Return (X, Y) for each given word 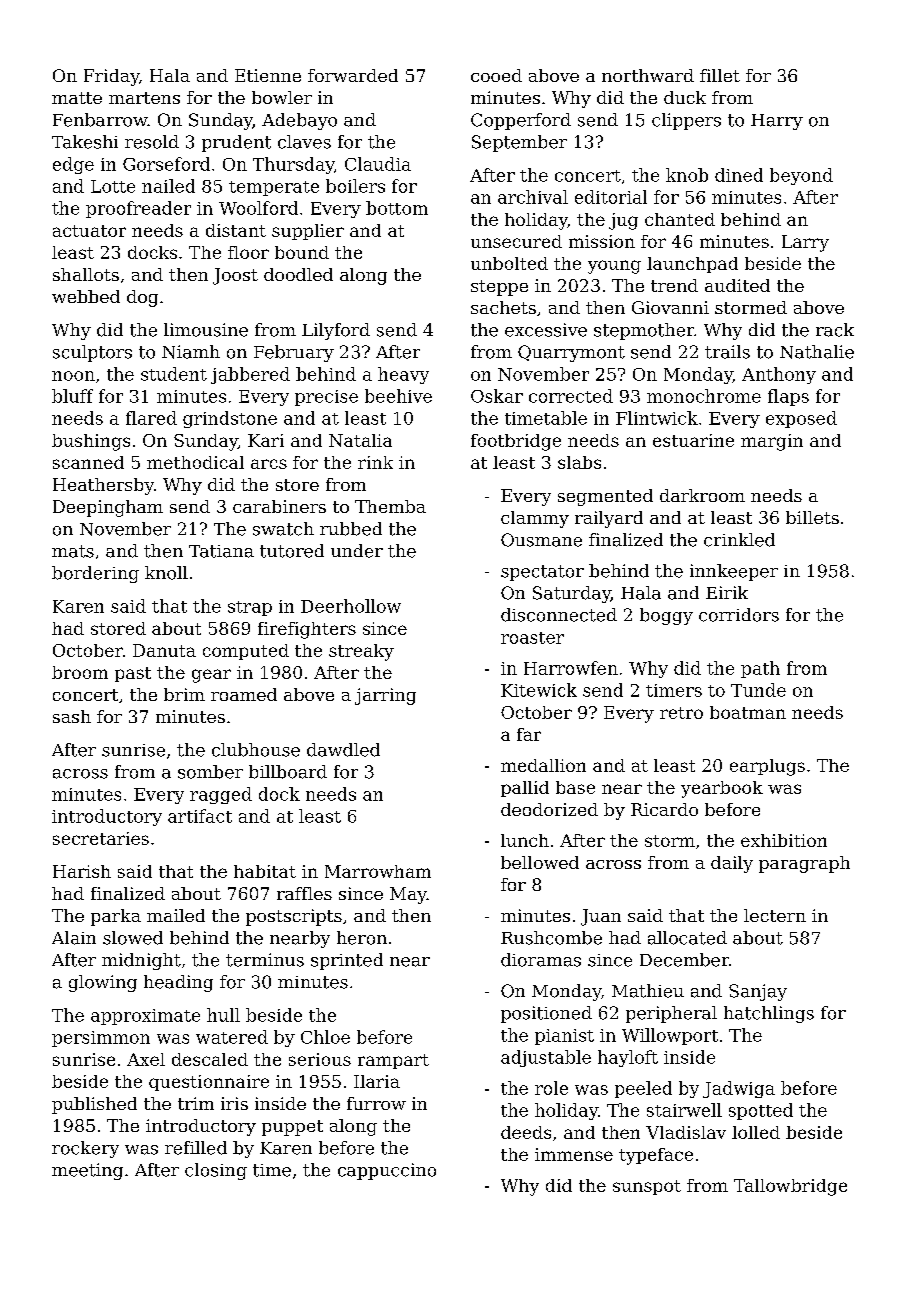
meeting (87, 1171)
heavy (403, 375)
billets (812, 517)
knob (687, 175)
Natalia (360, 440)
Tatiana (221, 551)
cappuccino (387, 1171)
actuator (89, 231)
